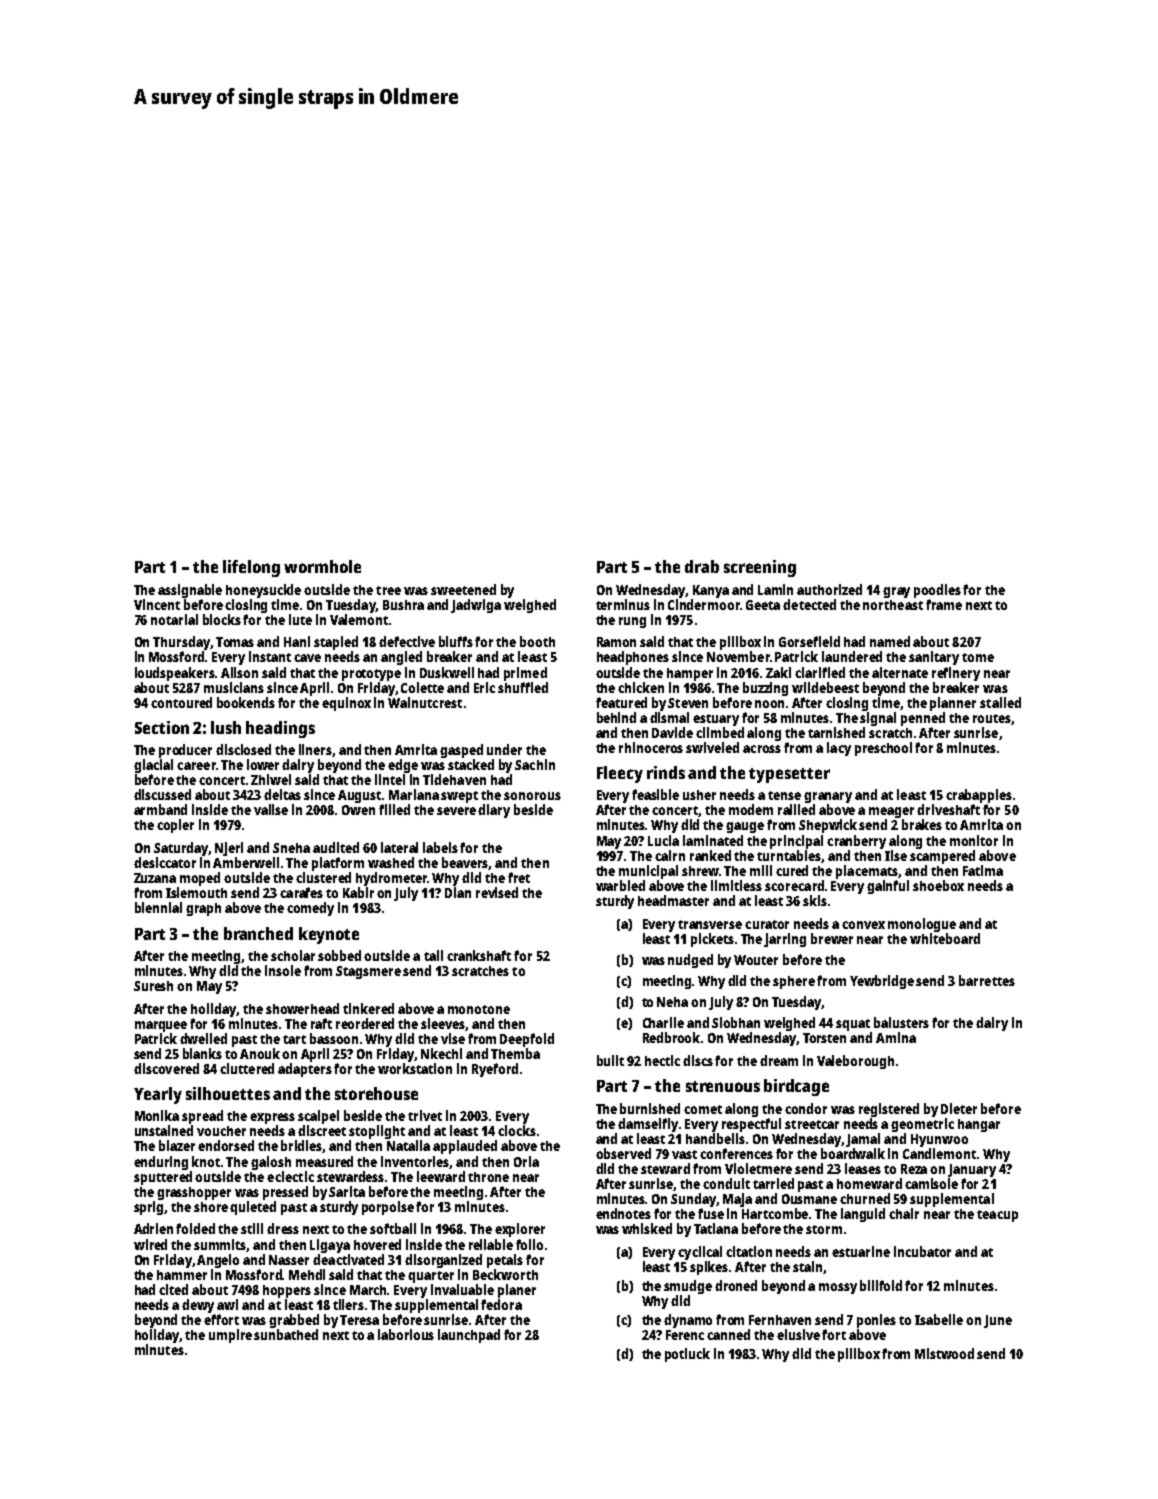  Describe the element at coordinates (687, 1355) in the page. I see `potluck` at that location.
